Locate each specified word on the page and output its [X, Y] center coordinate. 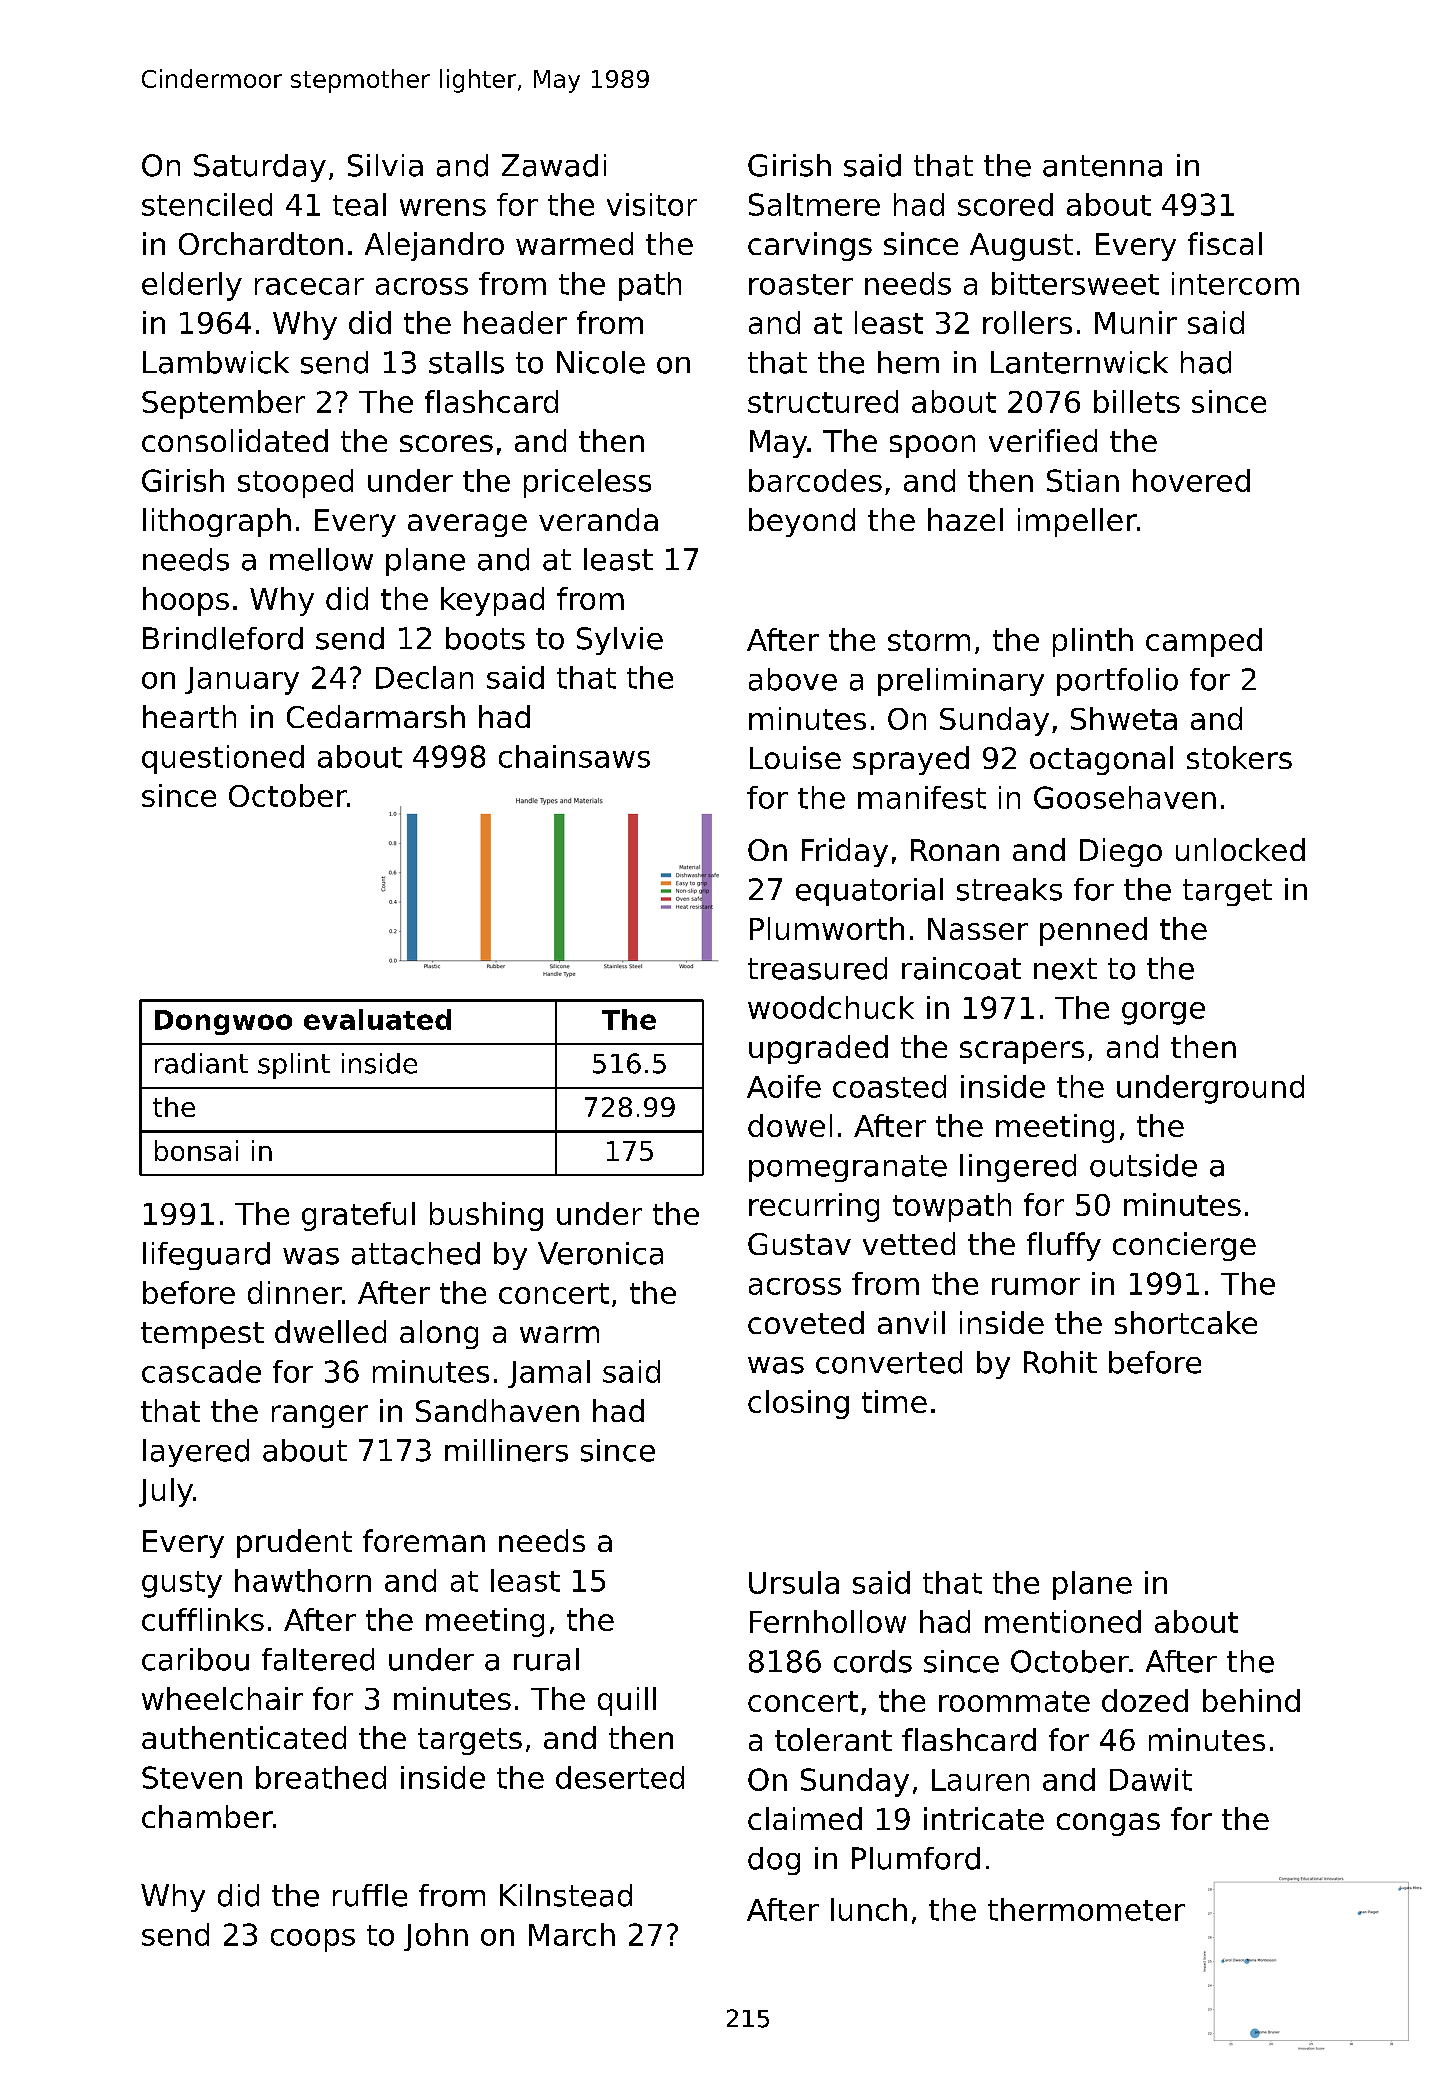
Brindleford [223, 638]
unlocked [1240, 849]
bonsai [196, 1150]
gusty [182, 1584]
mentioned [1063, 1621]
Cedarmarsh [376, 716]
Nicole [601, 362]
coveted [806, 1322]
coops [313, 1940]
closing [798, 1404]
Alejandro [434, 246]
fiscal [1225, 243]
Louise [795, 757]
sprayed [911, 760]
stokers [1239, 757]
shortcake [1186, 1322]
